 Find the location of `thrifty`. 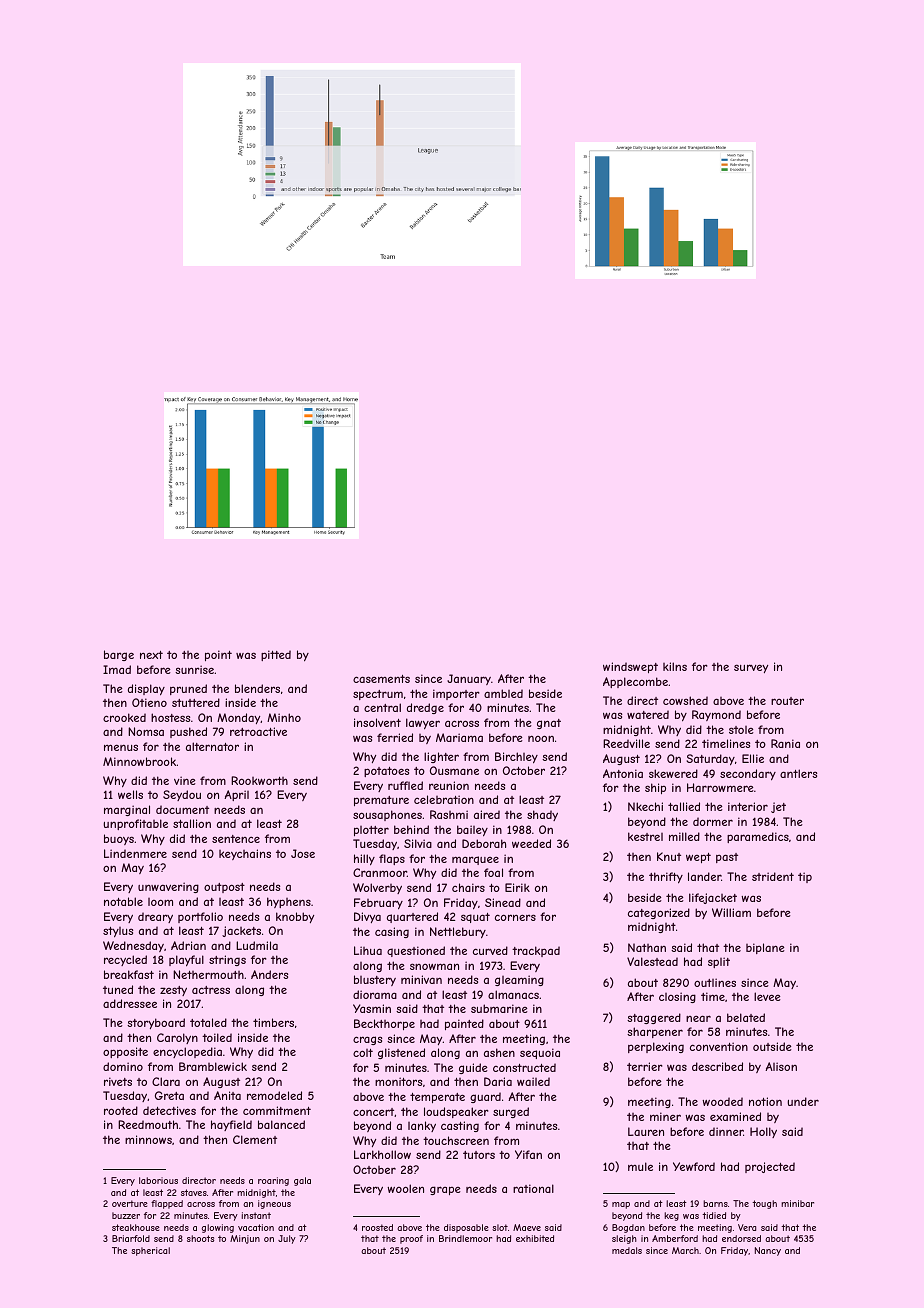

thrifty is located at coordinates (666, 878).
